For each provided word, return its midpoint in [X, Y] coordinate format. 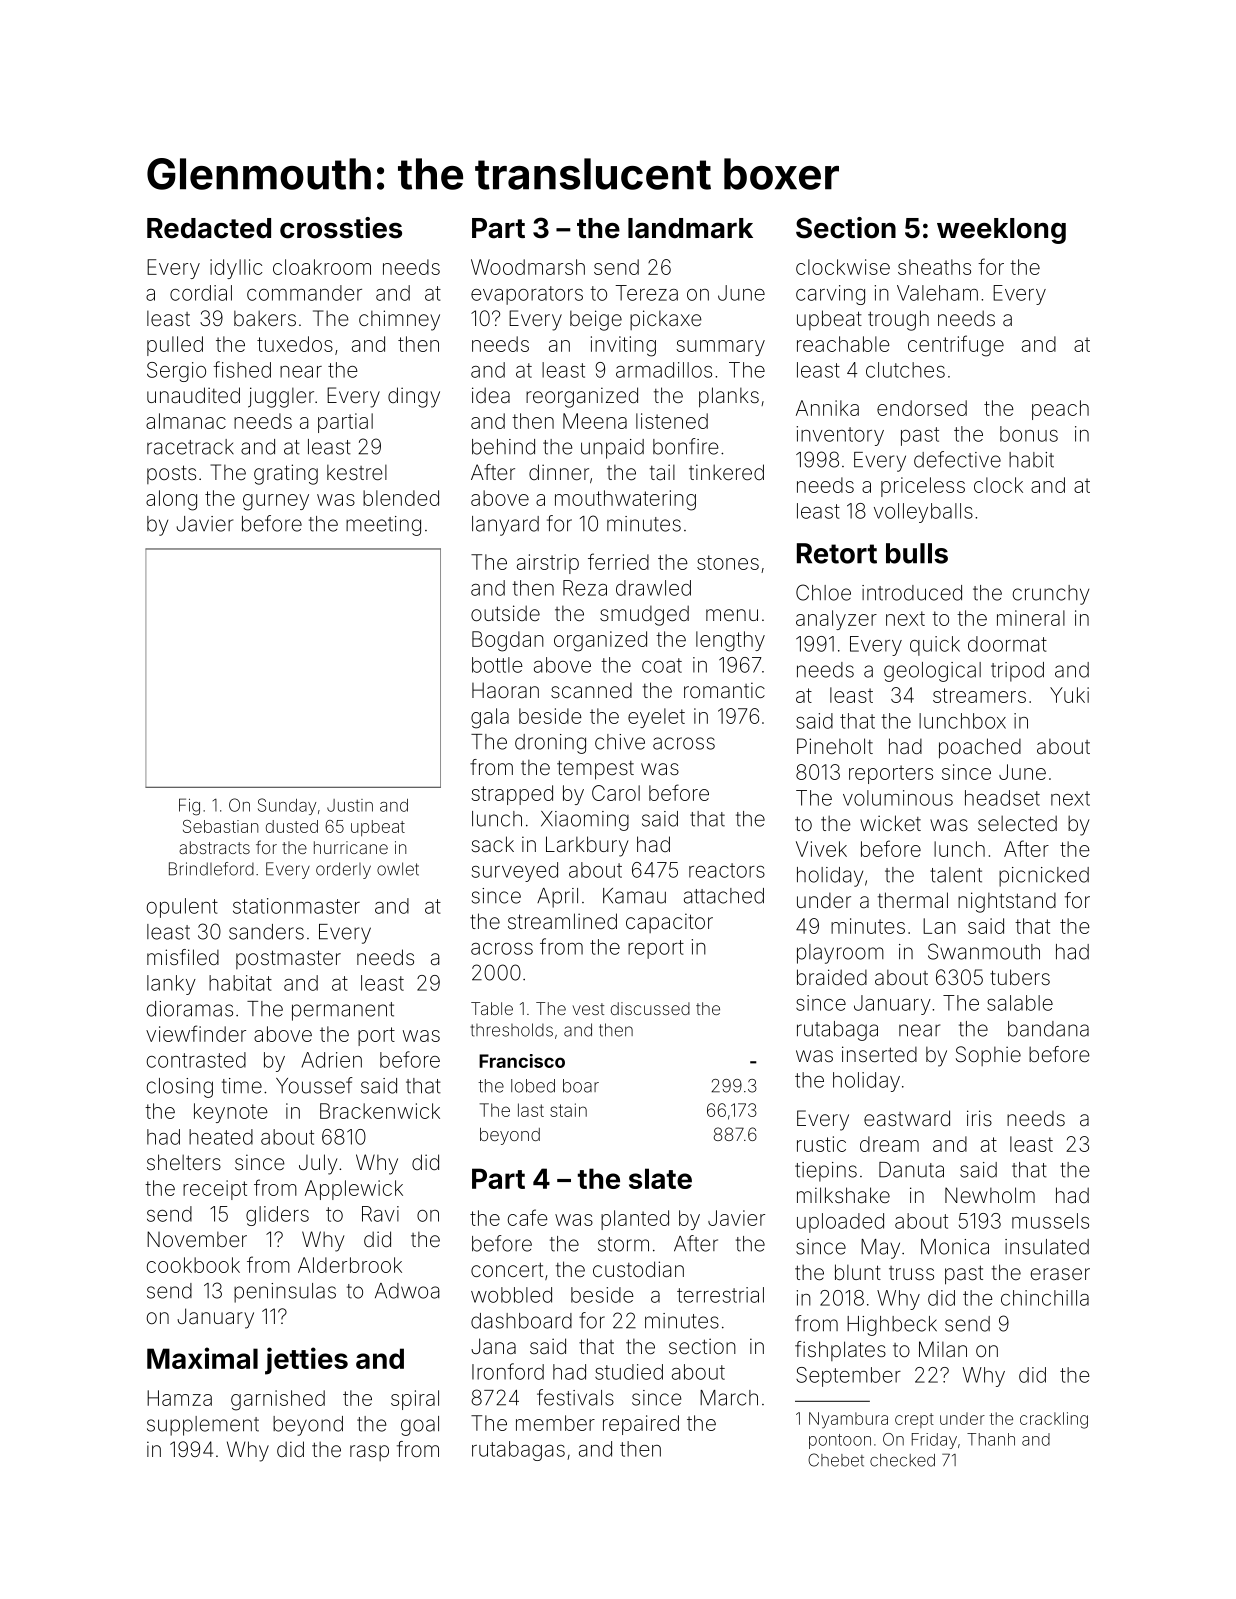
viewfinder [196, 1033]
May [880, 1249]
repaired [641, 1425]
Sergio [176, 372]
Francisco [522, 1061]
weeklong [1001, 231]
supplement [203, 1426]
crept [914, 1420]
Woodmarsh [528, 267]
